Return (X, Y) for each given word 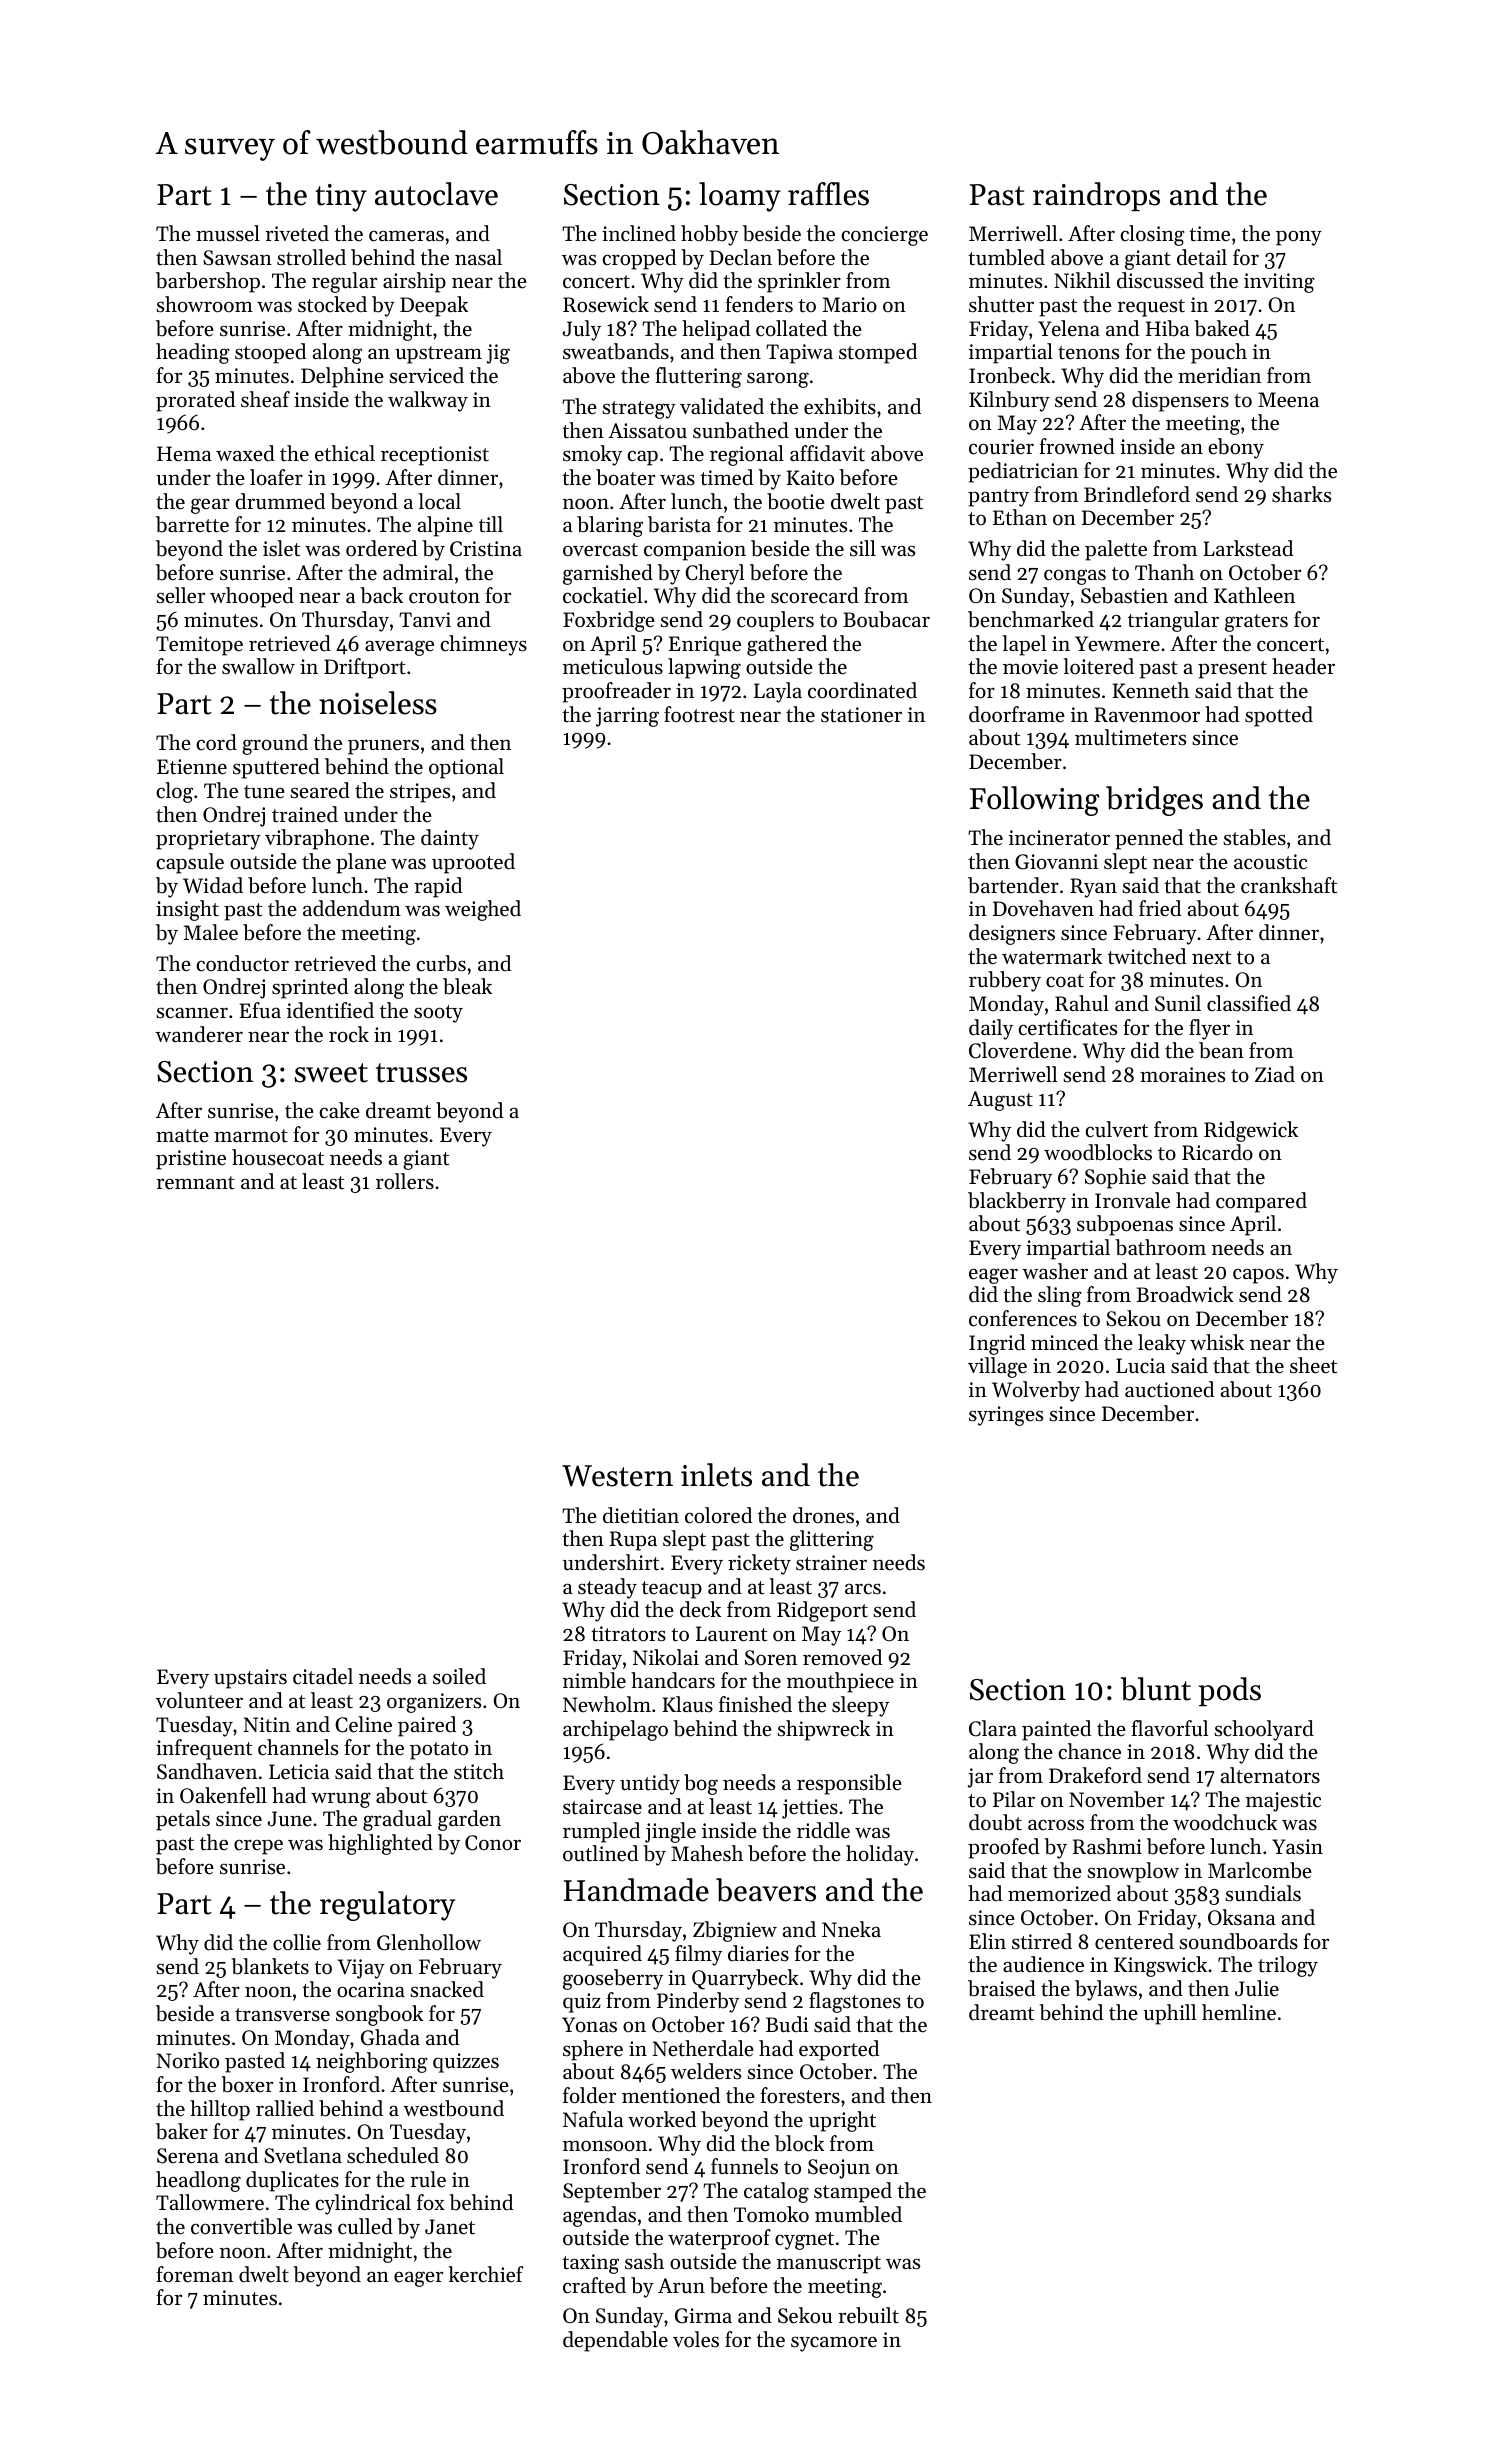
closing (1152, 235)
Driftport (365, 668)
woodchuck (1225, 1822)
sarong (778, 380)
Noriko (188, 2060)
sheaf (265, 399)
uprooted (473, 863)
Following (1035, 801)
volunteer (199, 1700)
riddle (823, 1830)
